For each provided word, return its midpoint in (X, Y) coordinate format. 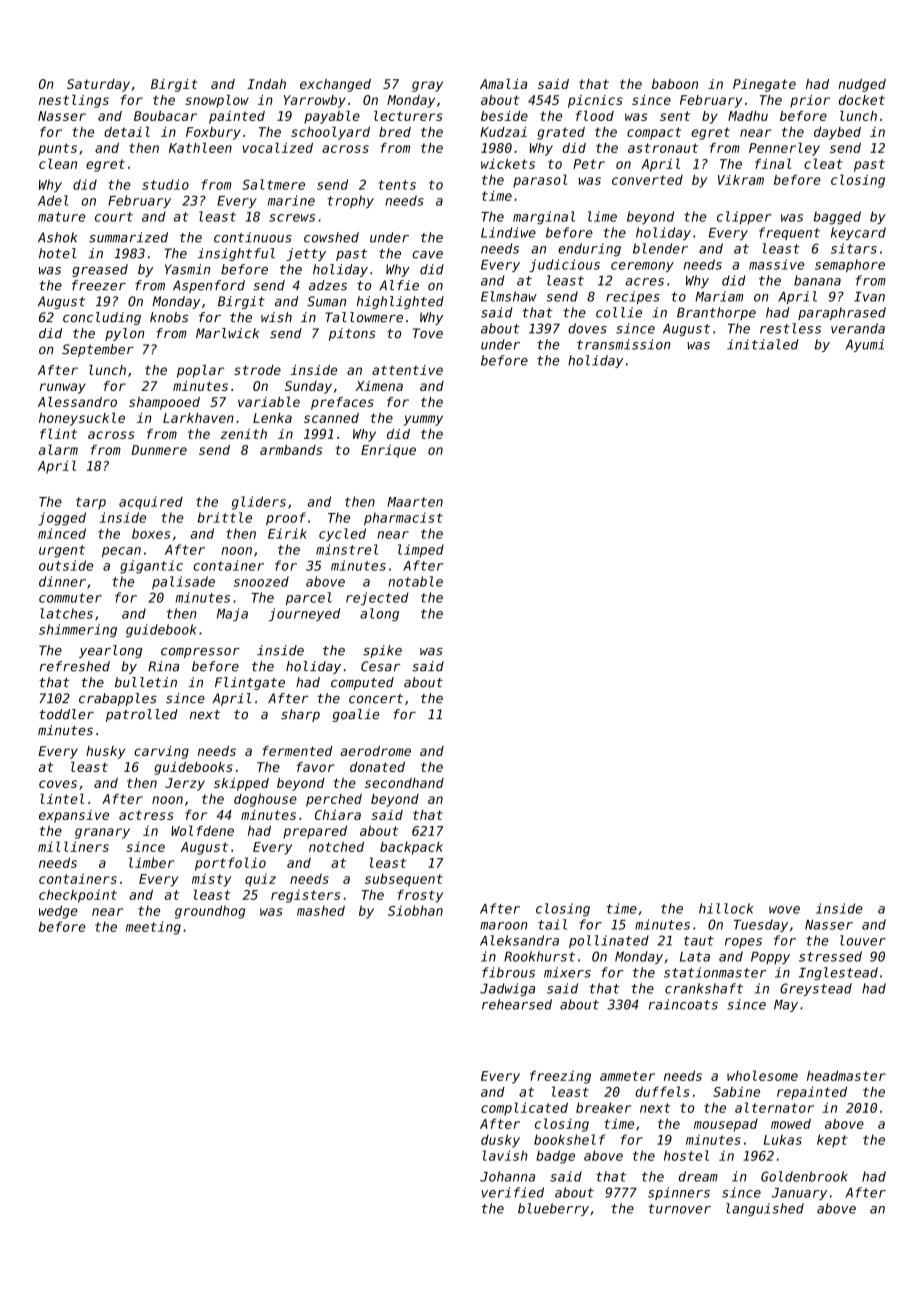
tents (397, 185)
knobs (169, 317)
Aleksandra (519, 940)
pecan (121, 552)
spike (382, 651)
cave (427, 255)
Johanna (507, 1176)
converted (647, 180)
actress (146, 815)
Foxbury (213, 133)
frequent (789, 233)
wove (784, 910)
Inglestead (838, 973)
